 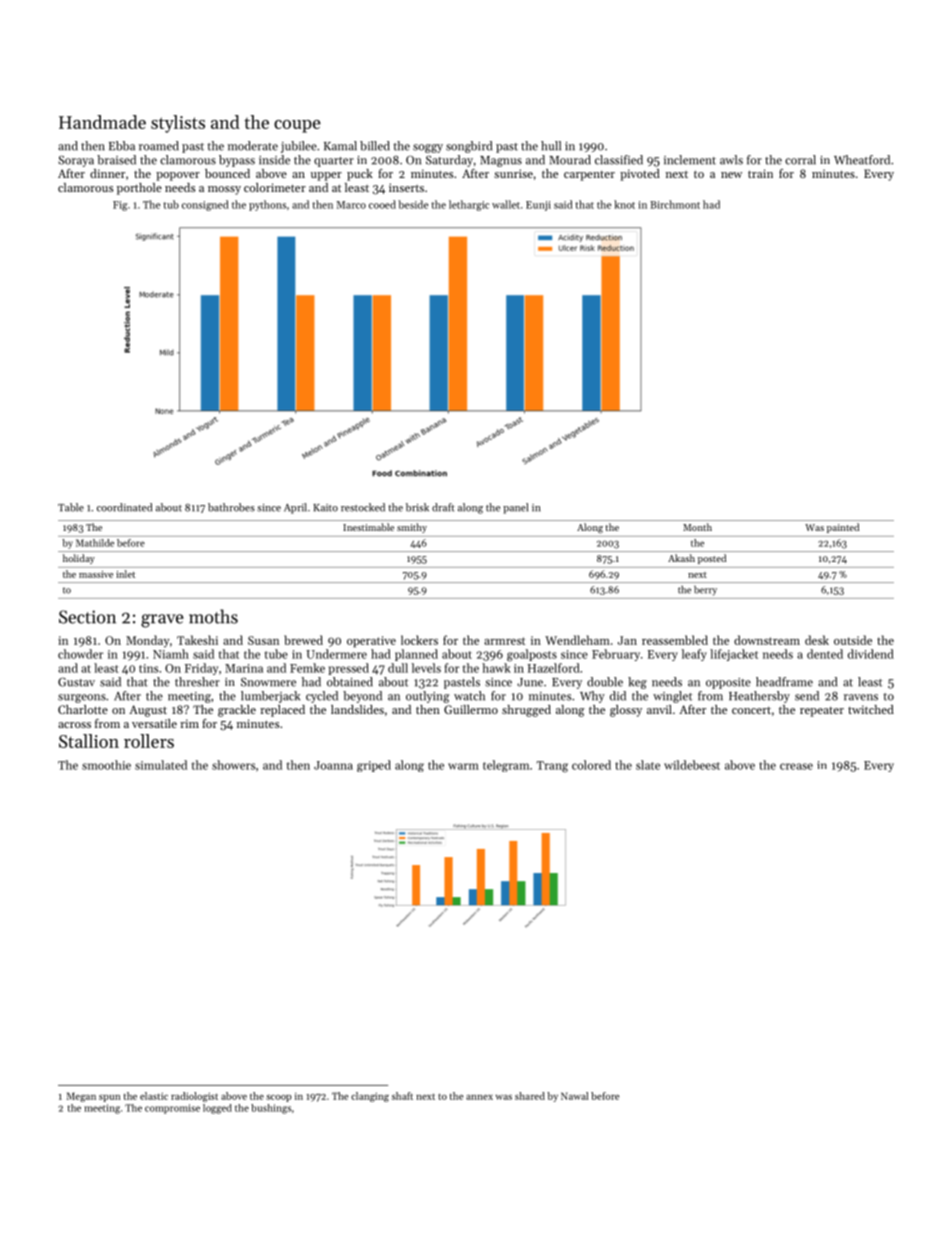 What do you see at coordinates (297, 126) in the screenshot?
I see `coupe` at bounding box center [297, 126].
